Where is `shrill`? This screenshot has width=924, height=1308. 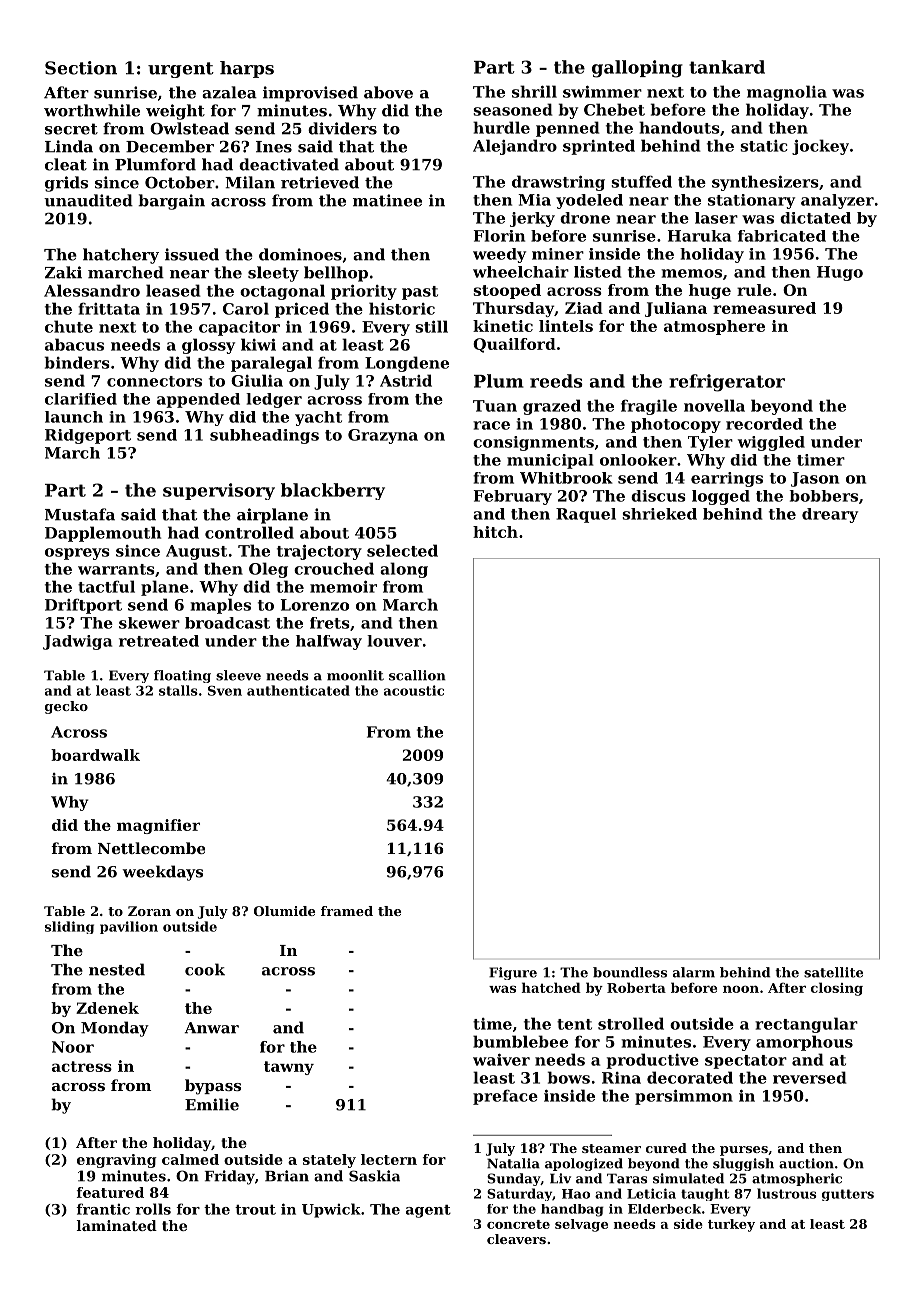 shrill is located at coordinates (534, 91).
